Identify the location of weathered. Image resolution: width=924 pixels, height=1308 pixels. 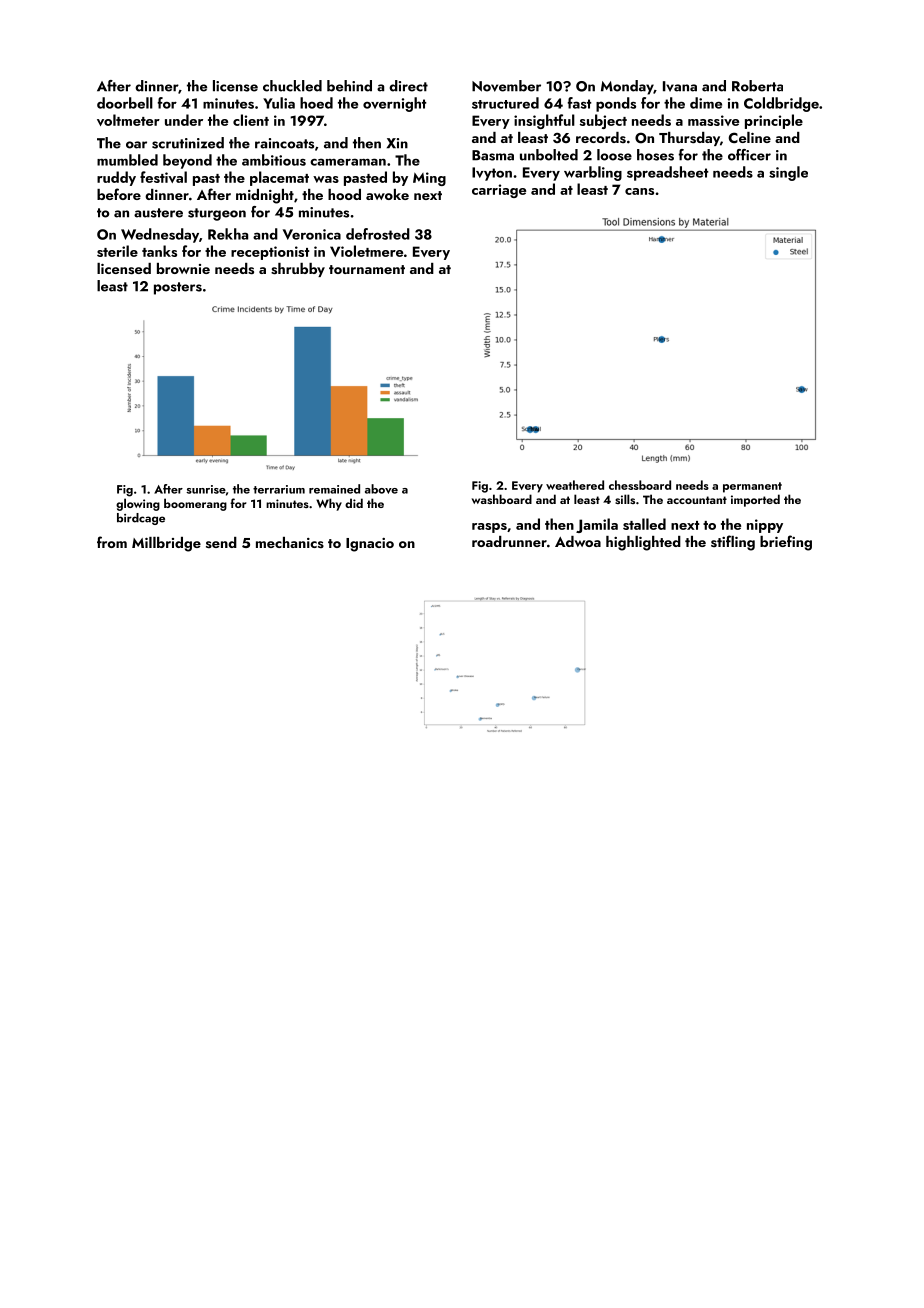
(575, 485).
